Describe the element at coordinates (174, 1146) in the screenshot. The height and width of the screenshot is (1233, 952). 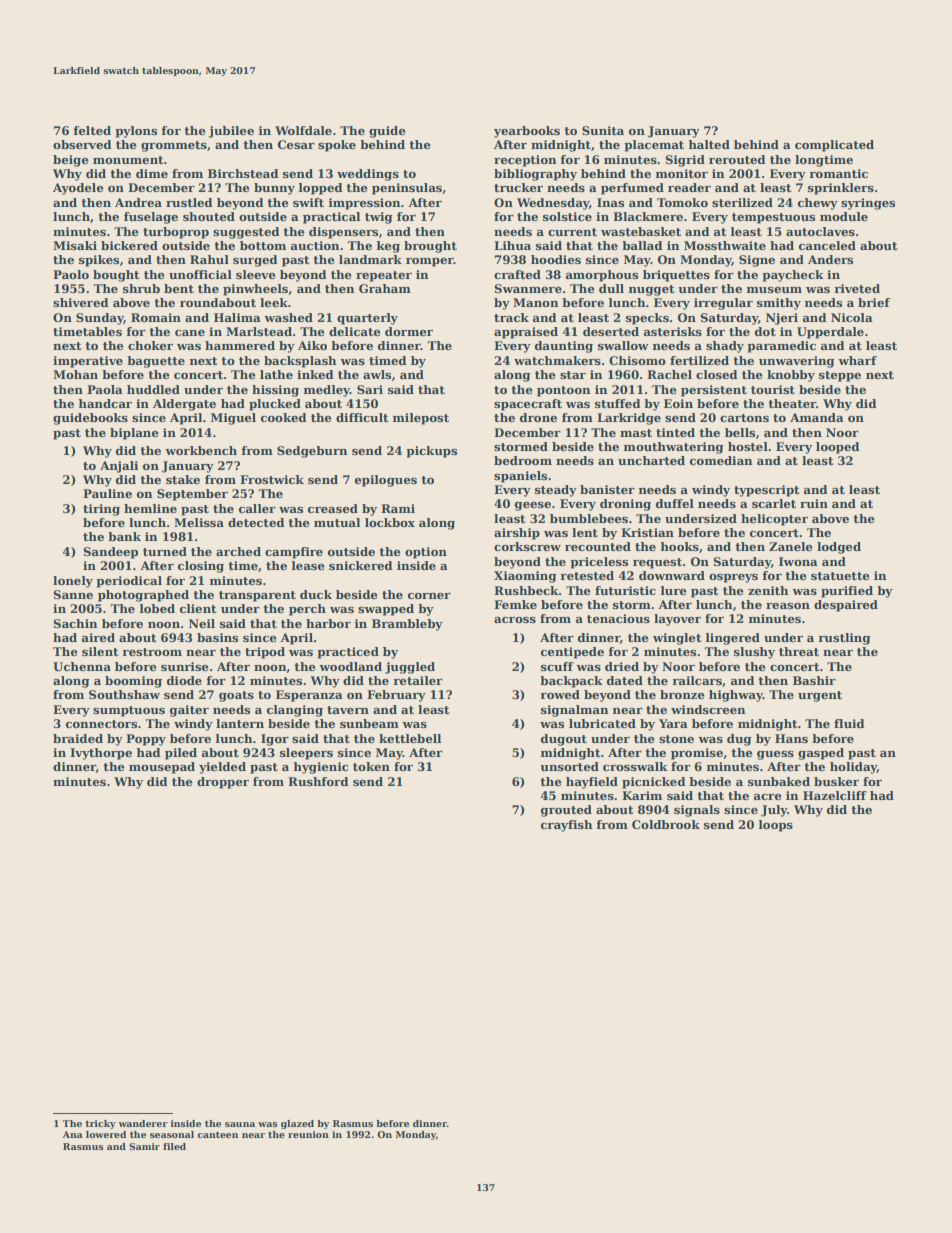
I see `filed` at that location.
